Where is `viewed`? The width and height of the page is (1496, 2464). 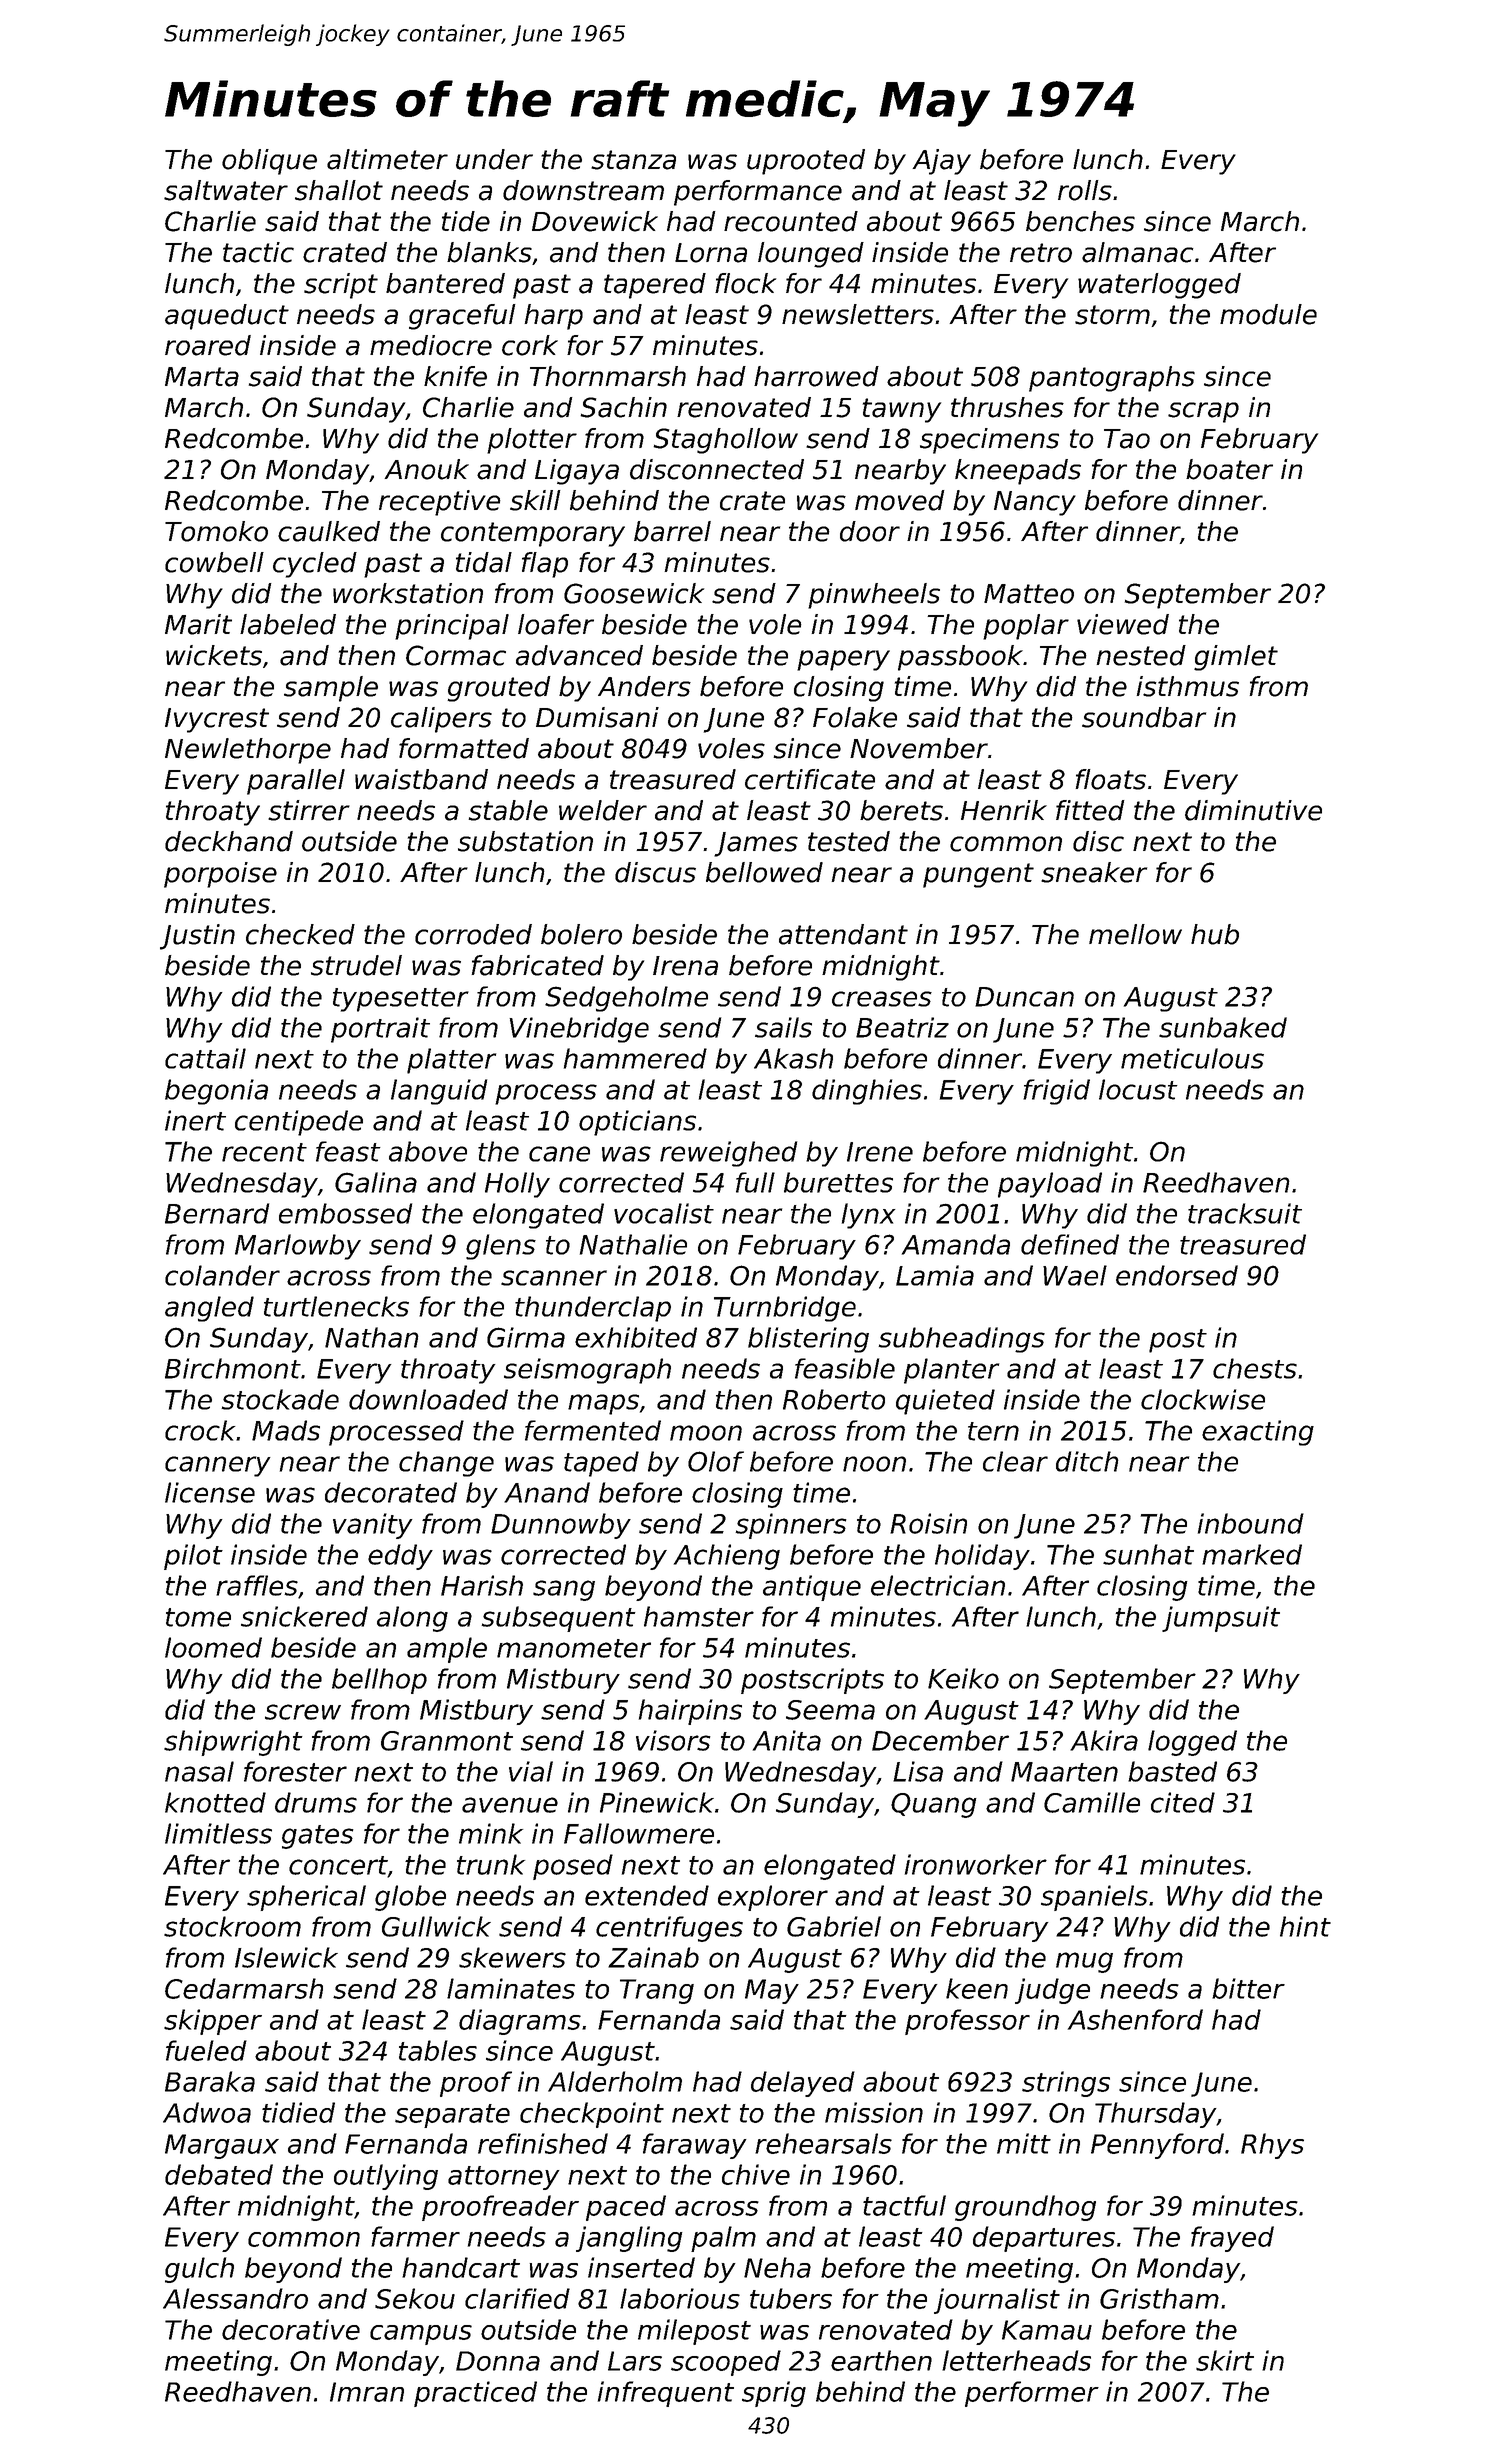 viewed is located at coordinates (1123, 624).
